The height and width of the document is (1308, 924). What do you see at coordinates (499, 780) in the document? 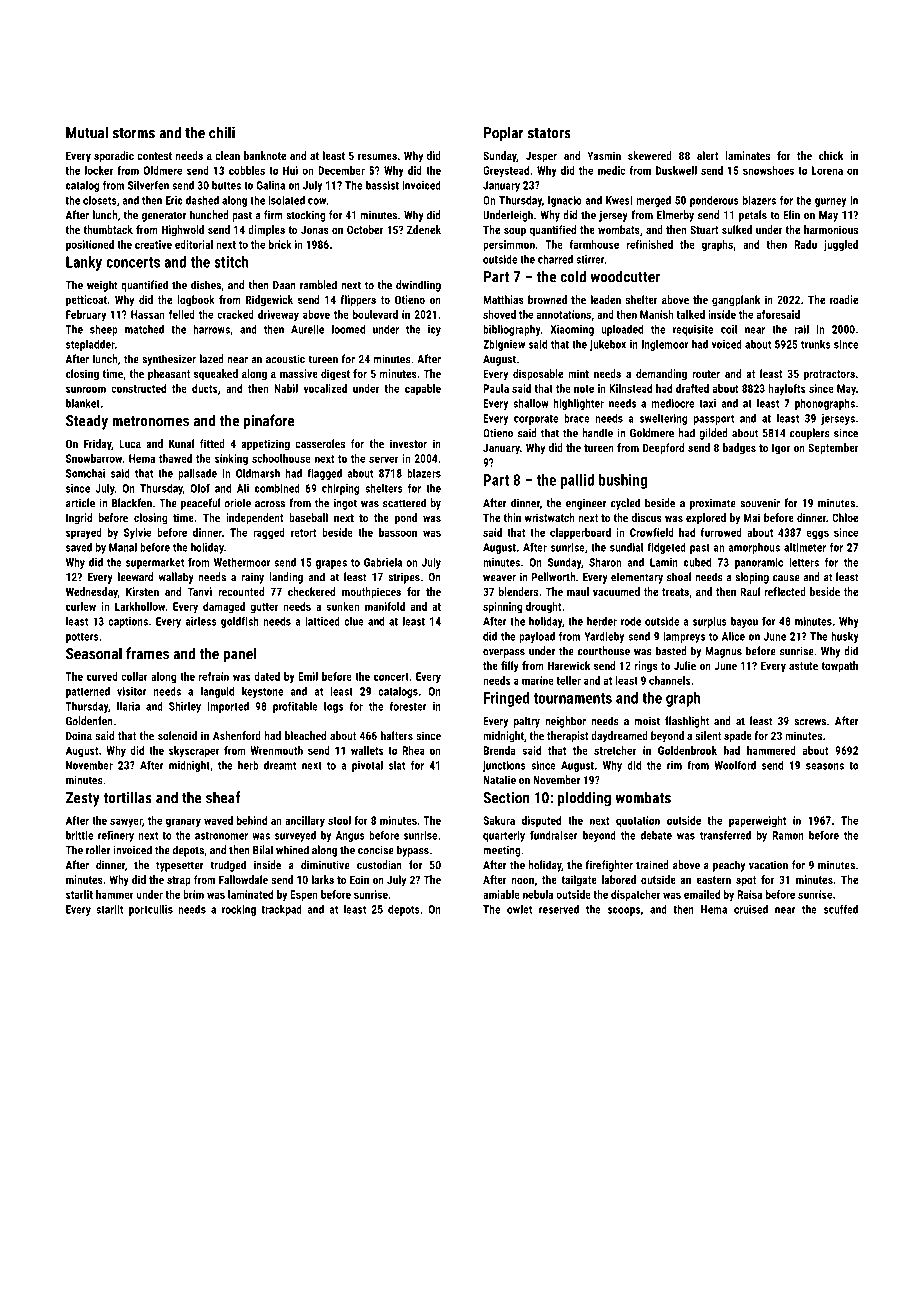
I see `Natalie` at bounding box center [499, 780].
